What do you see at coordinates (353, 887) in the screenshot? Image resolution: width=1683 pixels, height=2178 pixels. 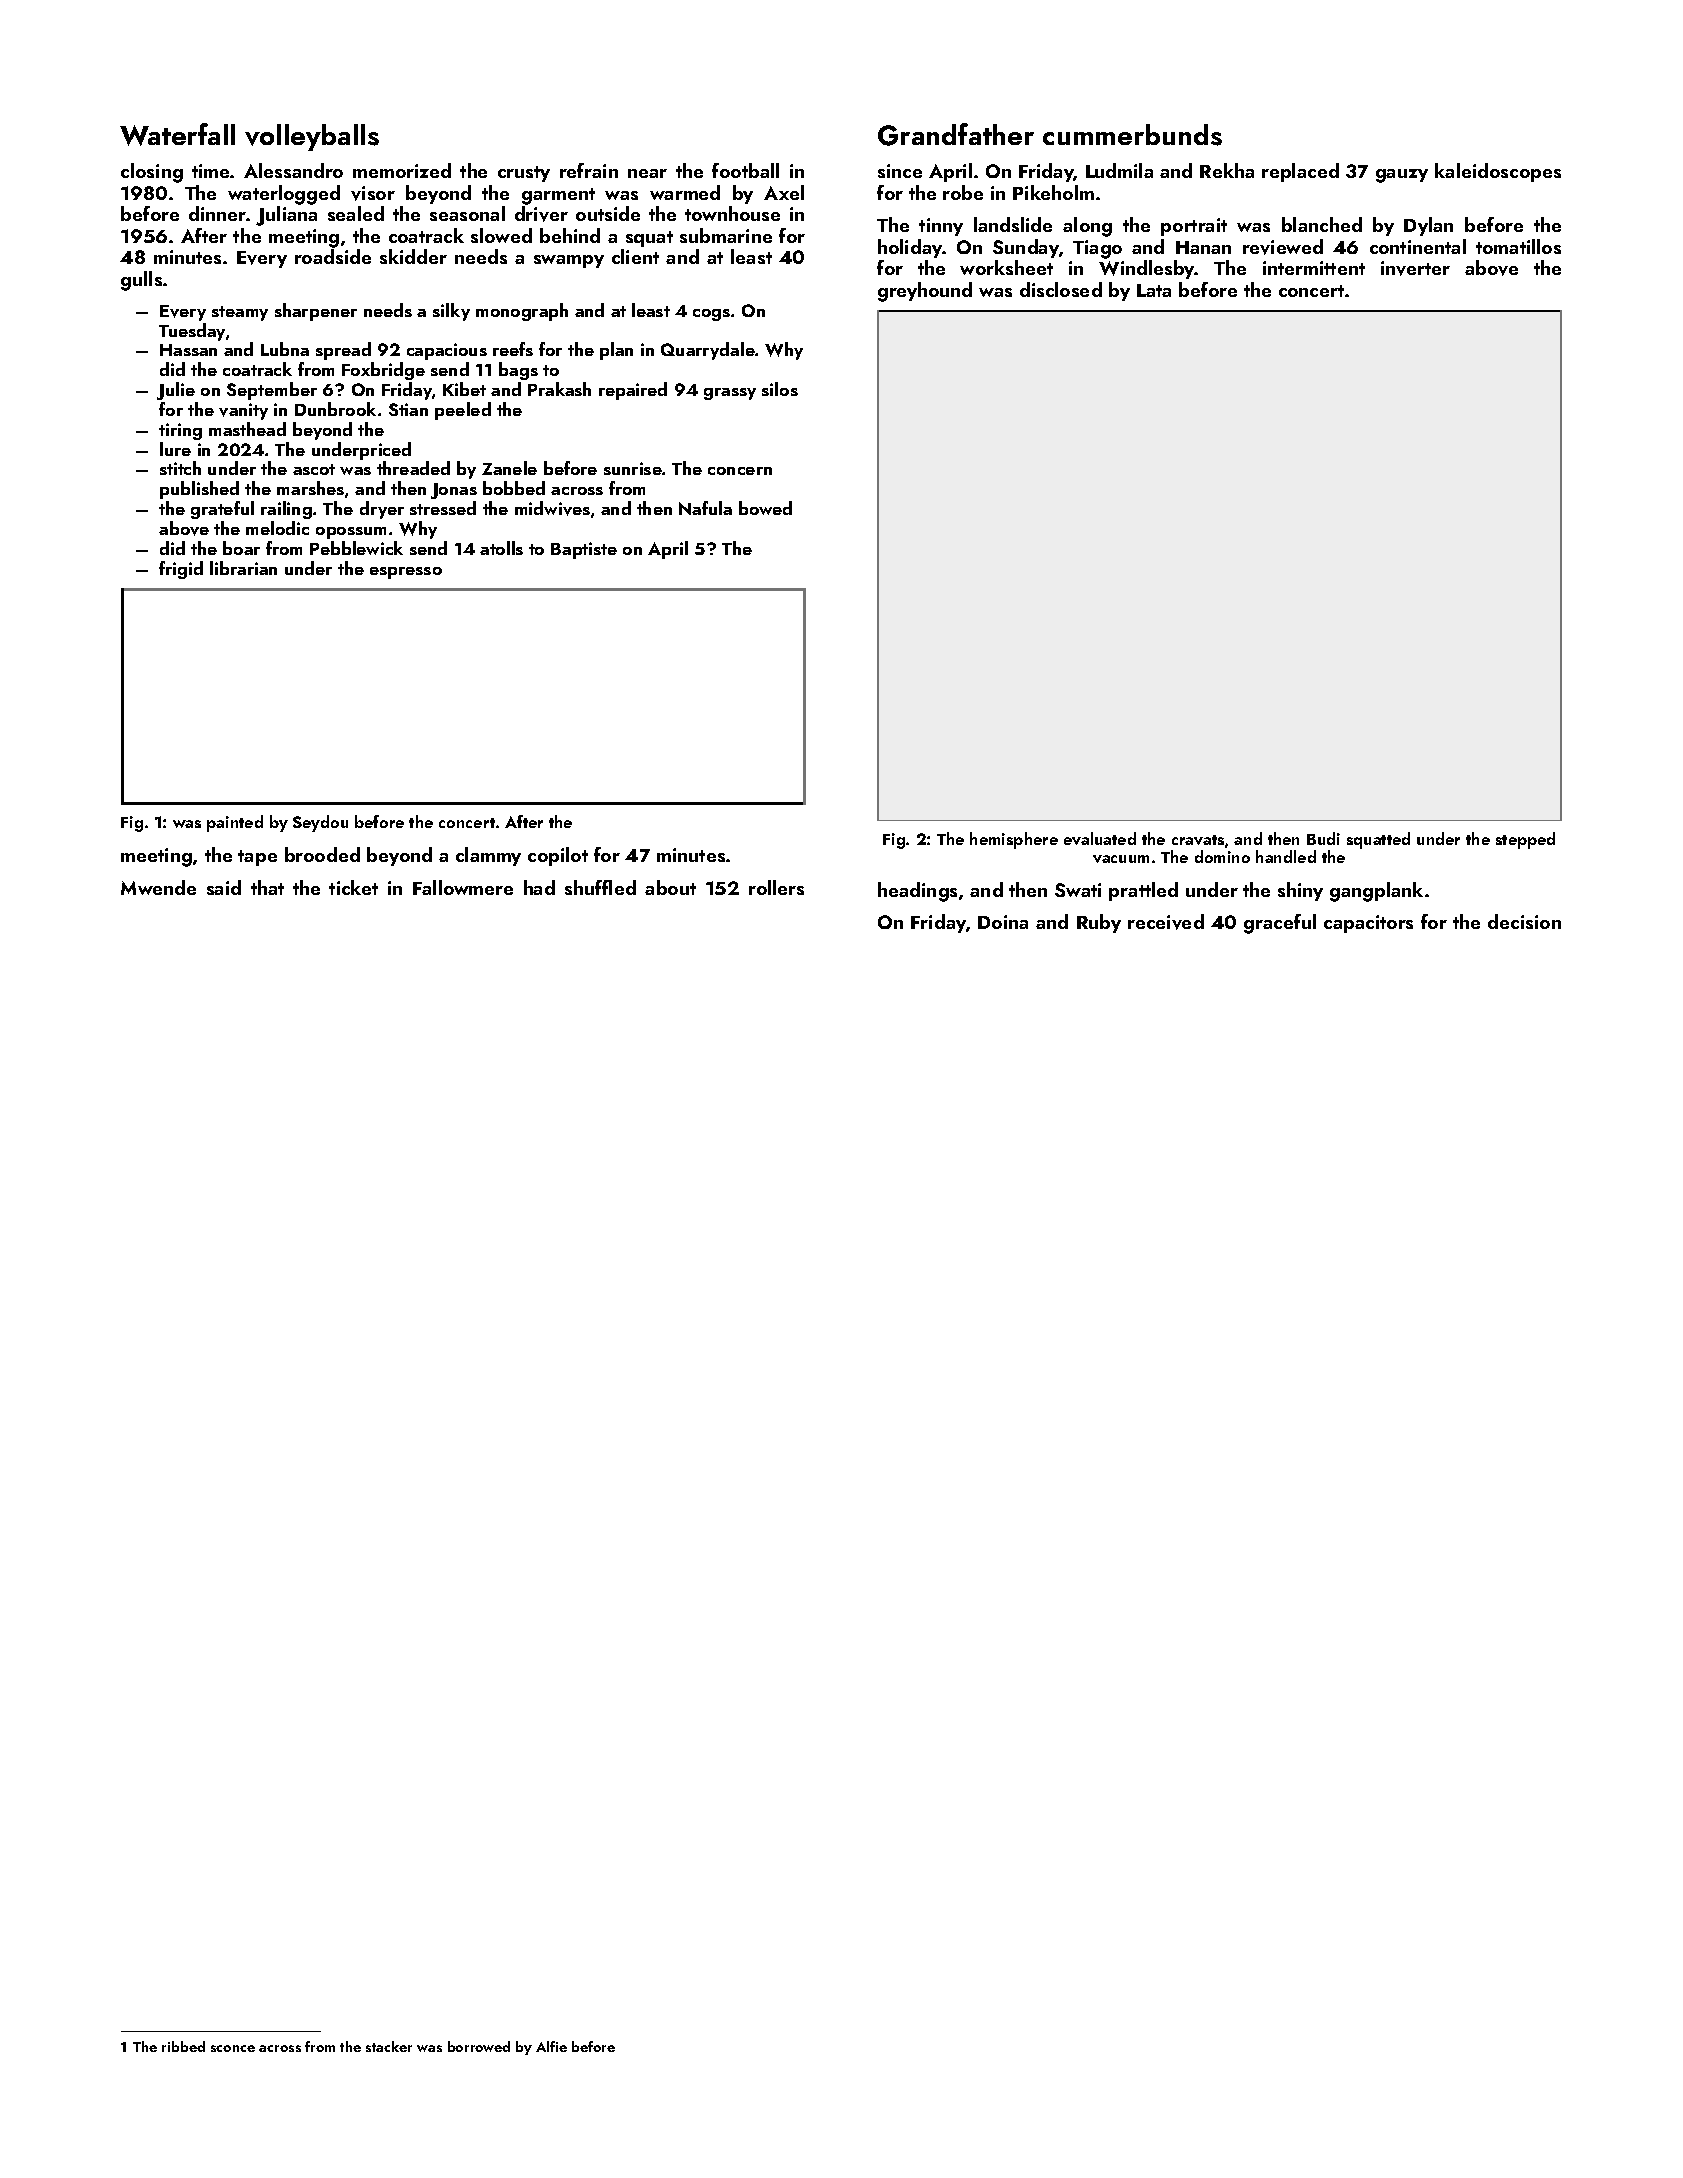 I see `ticket` at bounding box center [353, 887].
